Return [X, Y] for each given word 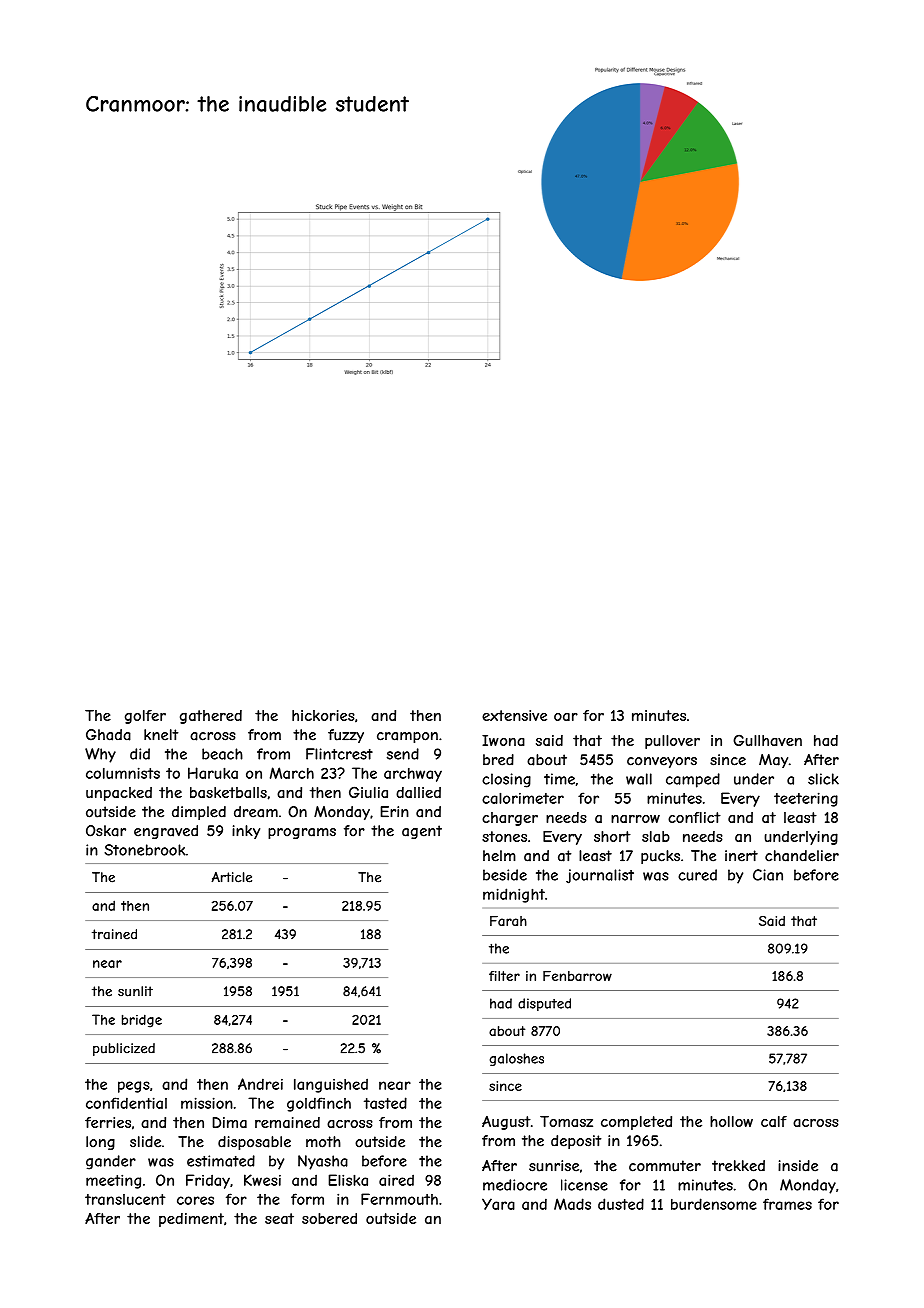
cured [697, 875]
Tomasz [566, 1121]
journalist [600, 876]
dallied [418, 792]
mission [207, 1103]
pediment [191, 1220]
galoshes [517, 1059]
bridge [142, 1021]
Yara [498, 1204]
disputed [544, 1004]
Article [231, 877]
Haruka [213, 773]
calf [774, 1121]
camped [693, 780]
